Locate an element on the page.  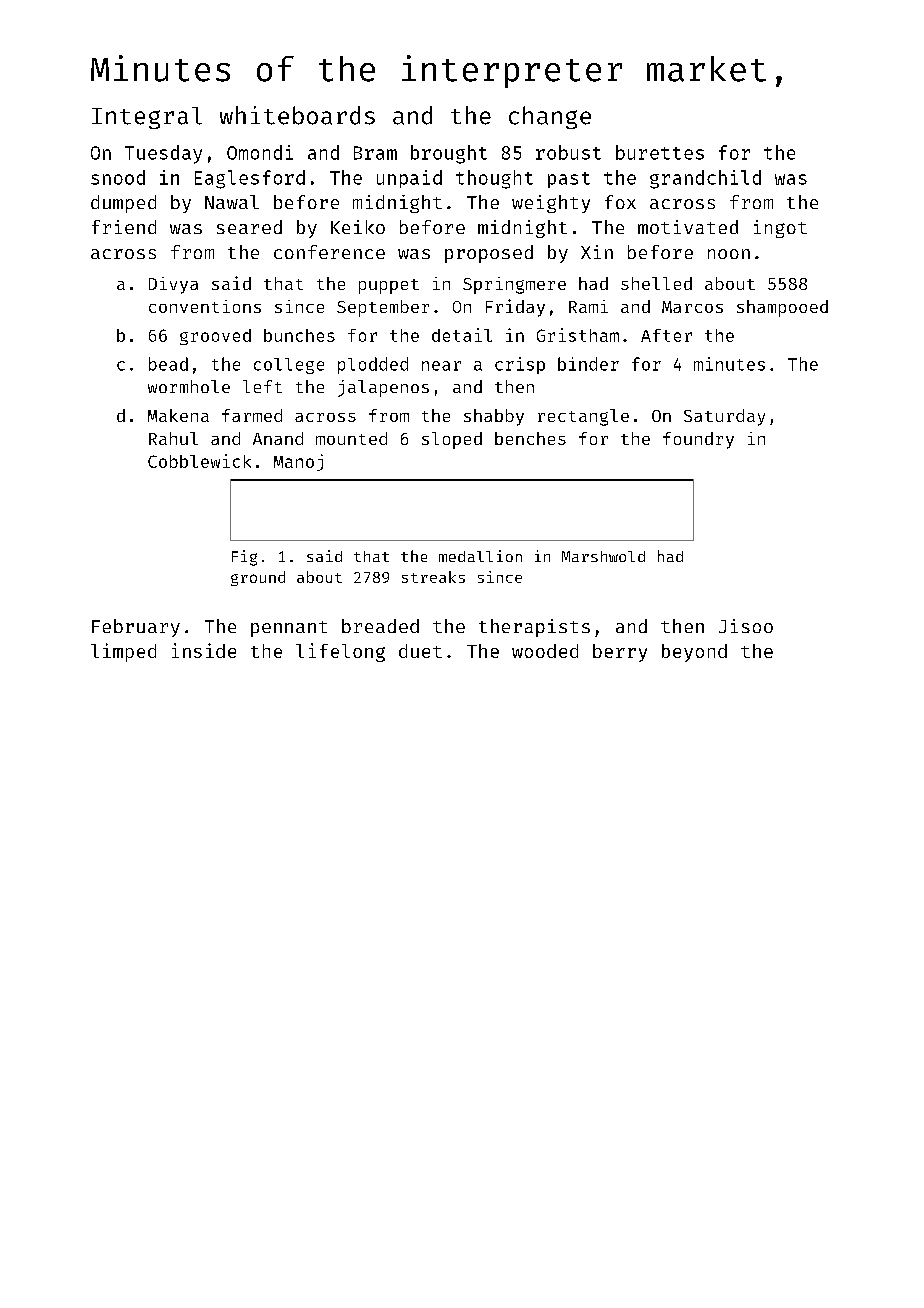
Rahul is located at coordinates (173, 438).
